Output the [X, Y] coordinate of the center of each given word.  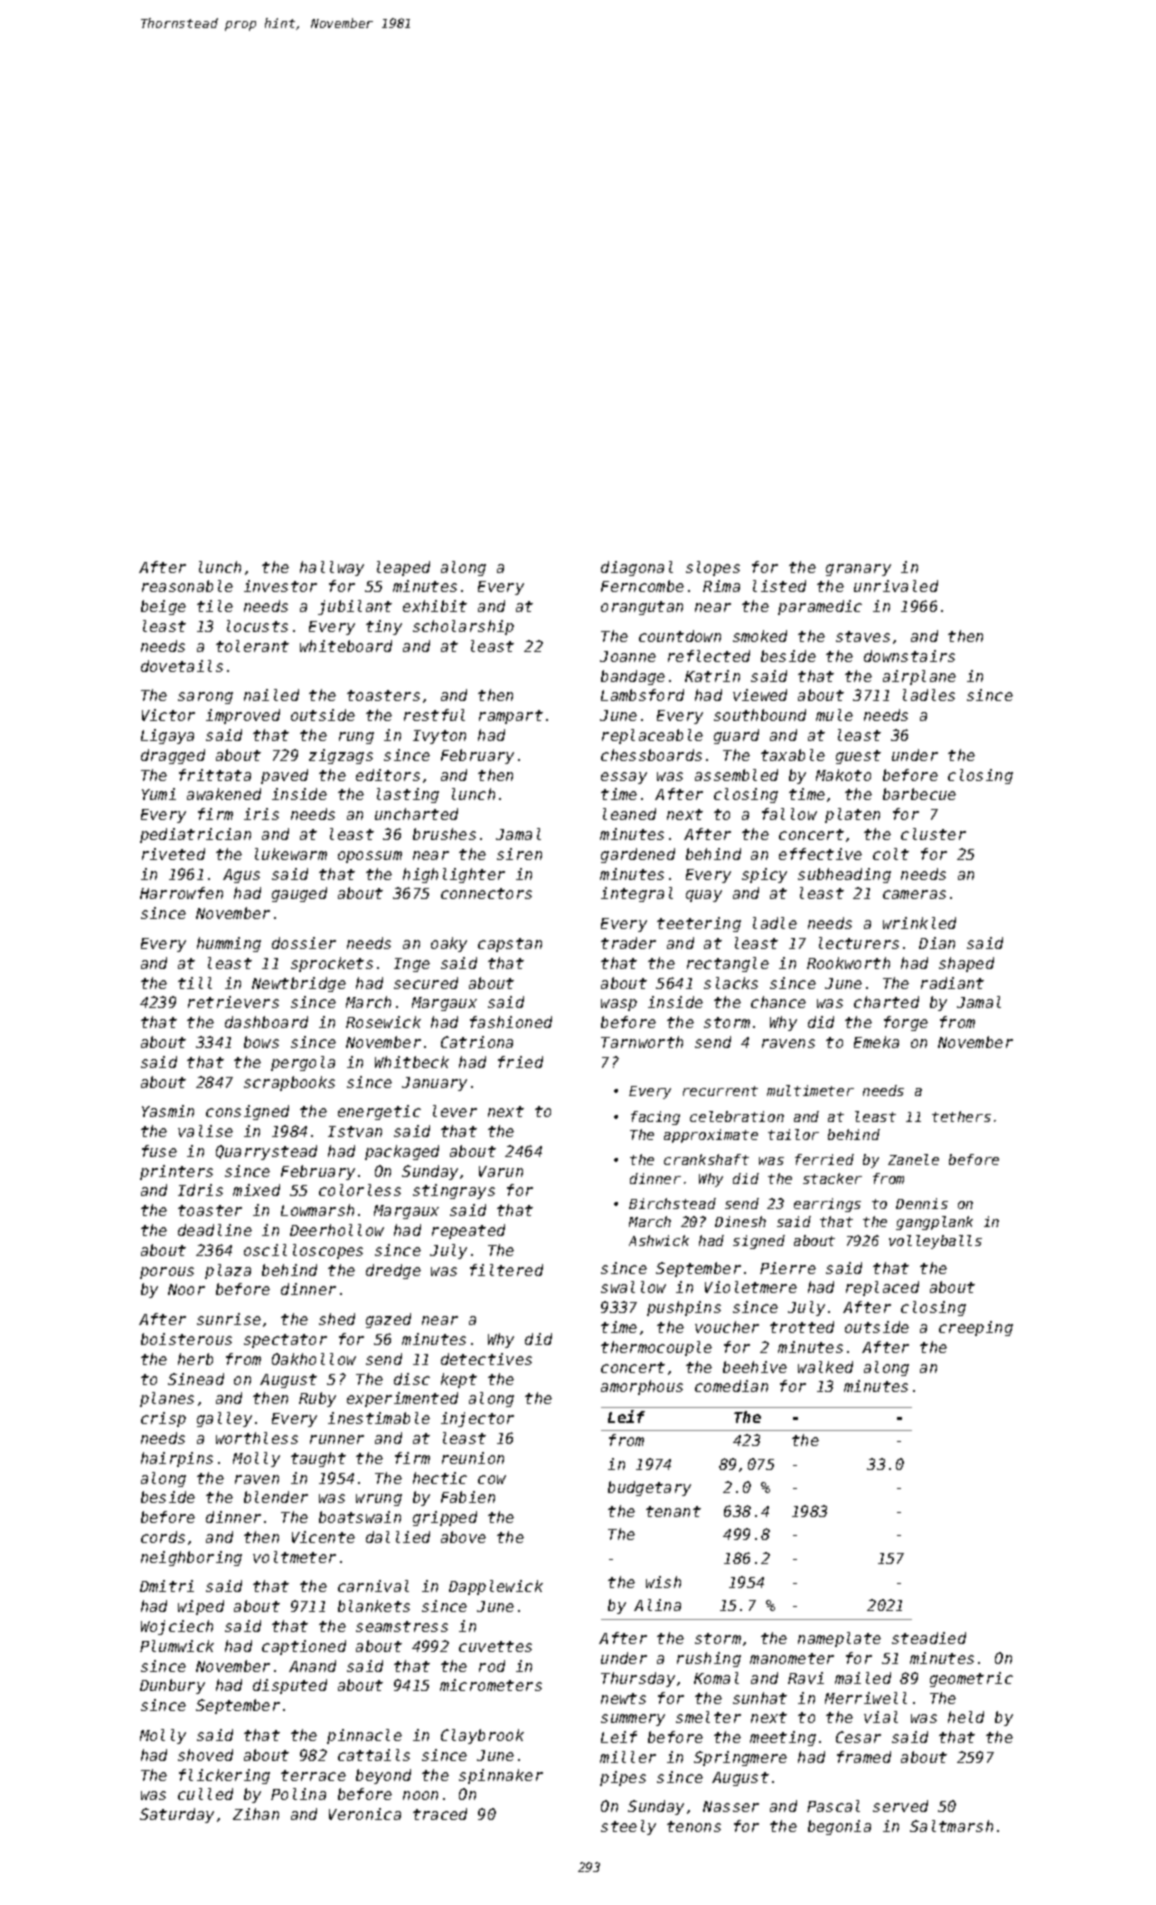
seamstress [402, 1626]
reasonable [187, 586]
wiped [201, 1607]
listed [779, 586]
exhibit [435, 606]
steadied [929, 1638]
